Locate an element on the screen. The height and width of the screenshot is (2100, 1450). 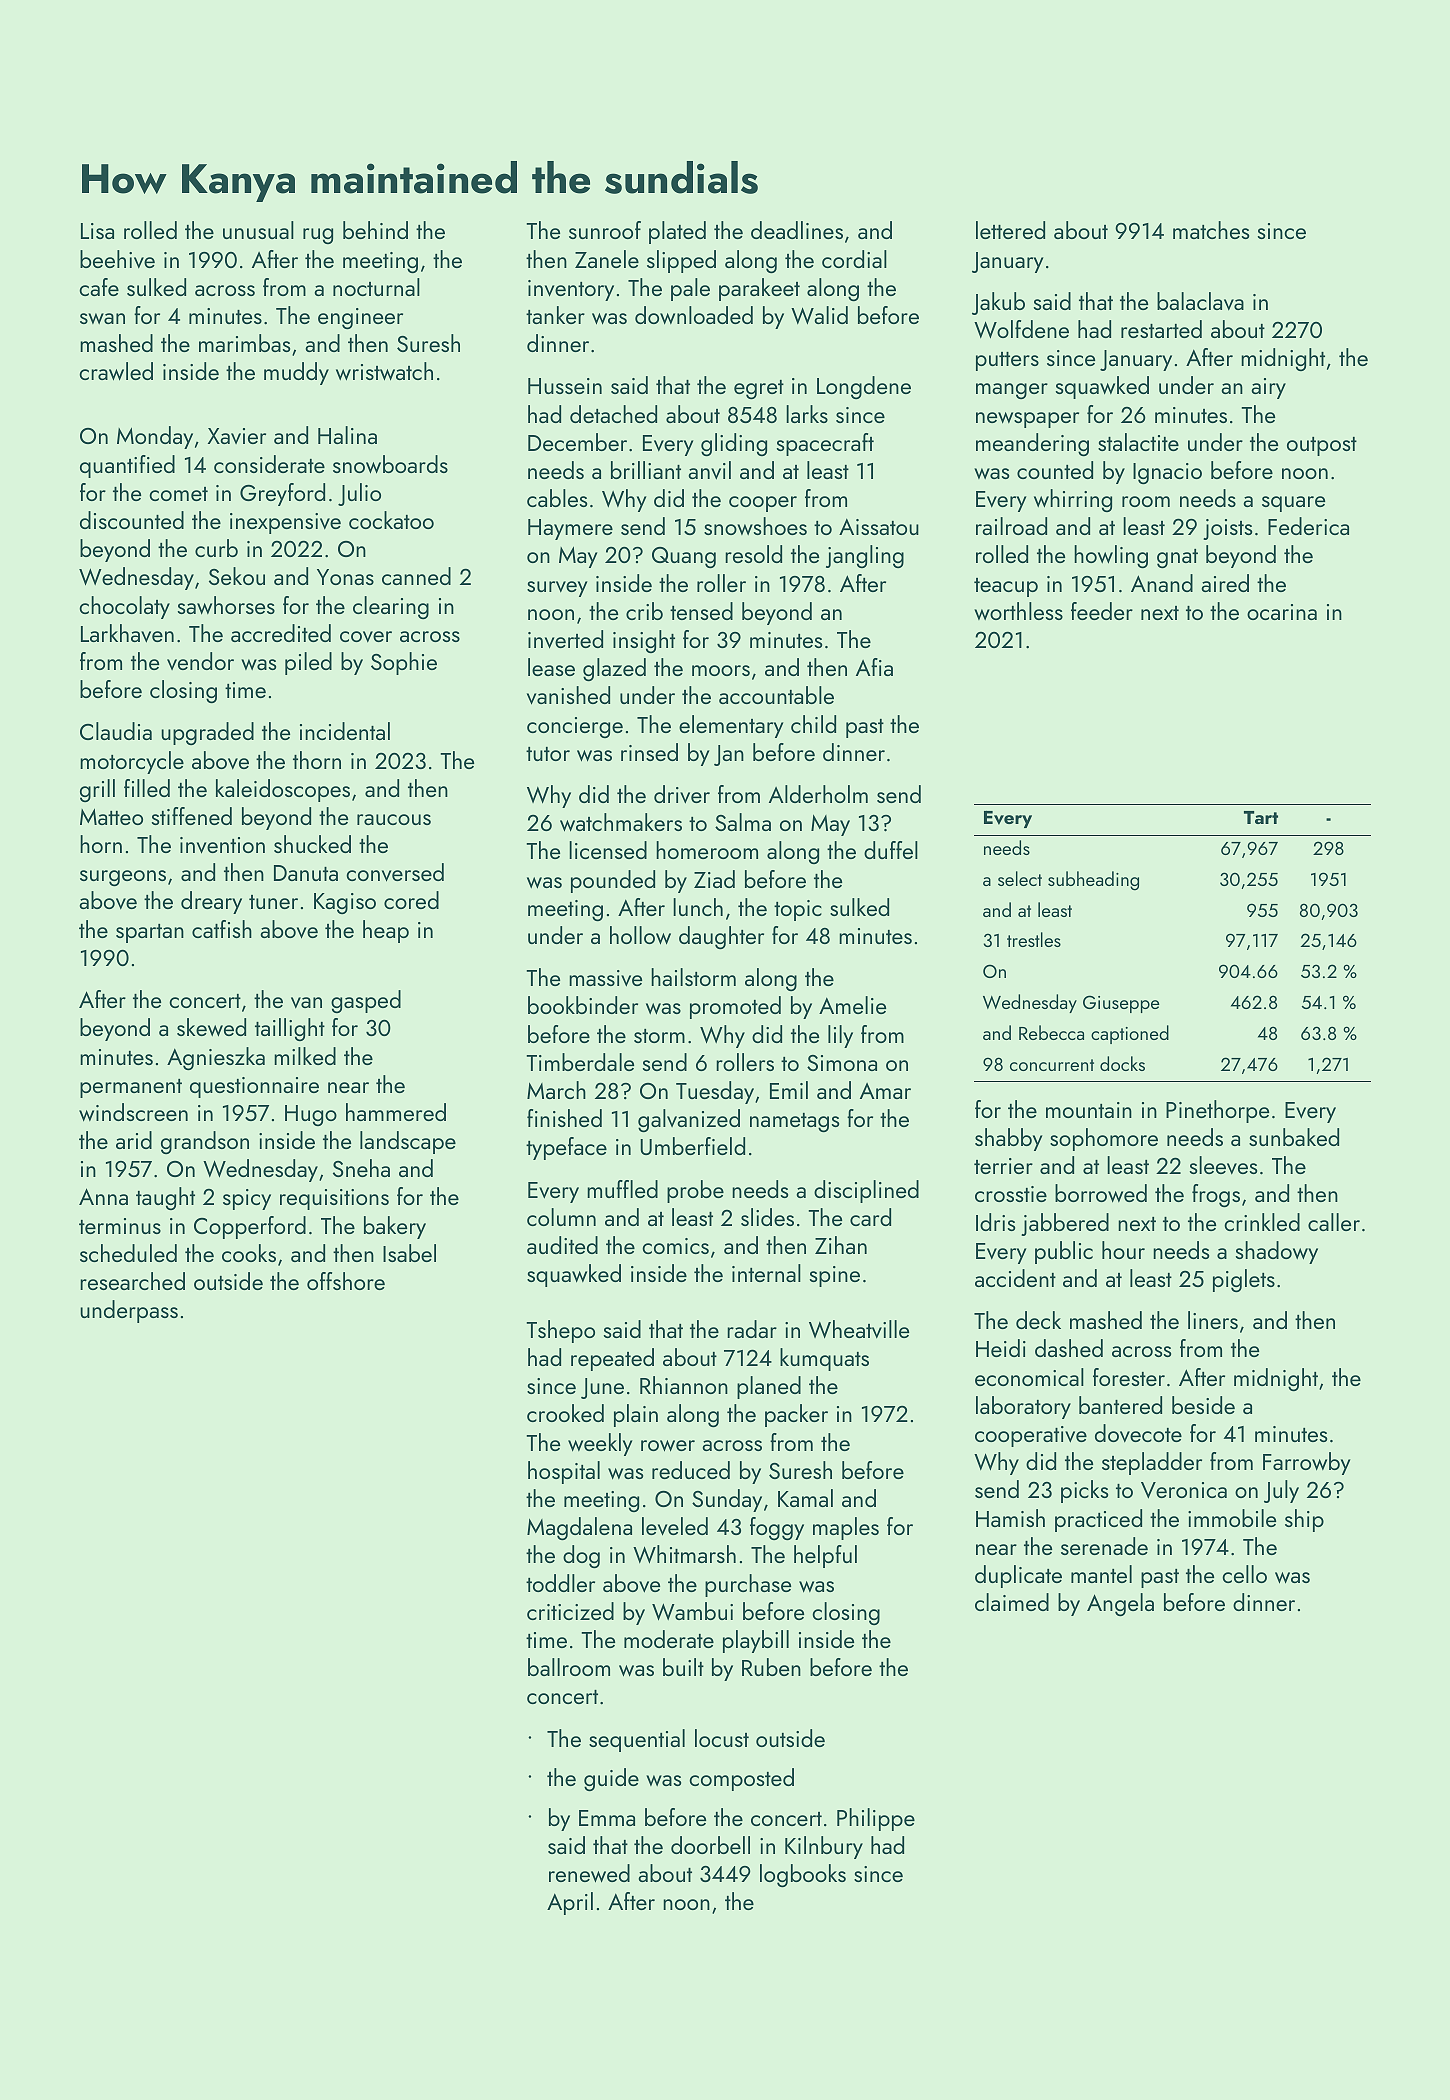
caller is located at coordinates (1334, 1222).
